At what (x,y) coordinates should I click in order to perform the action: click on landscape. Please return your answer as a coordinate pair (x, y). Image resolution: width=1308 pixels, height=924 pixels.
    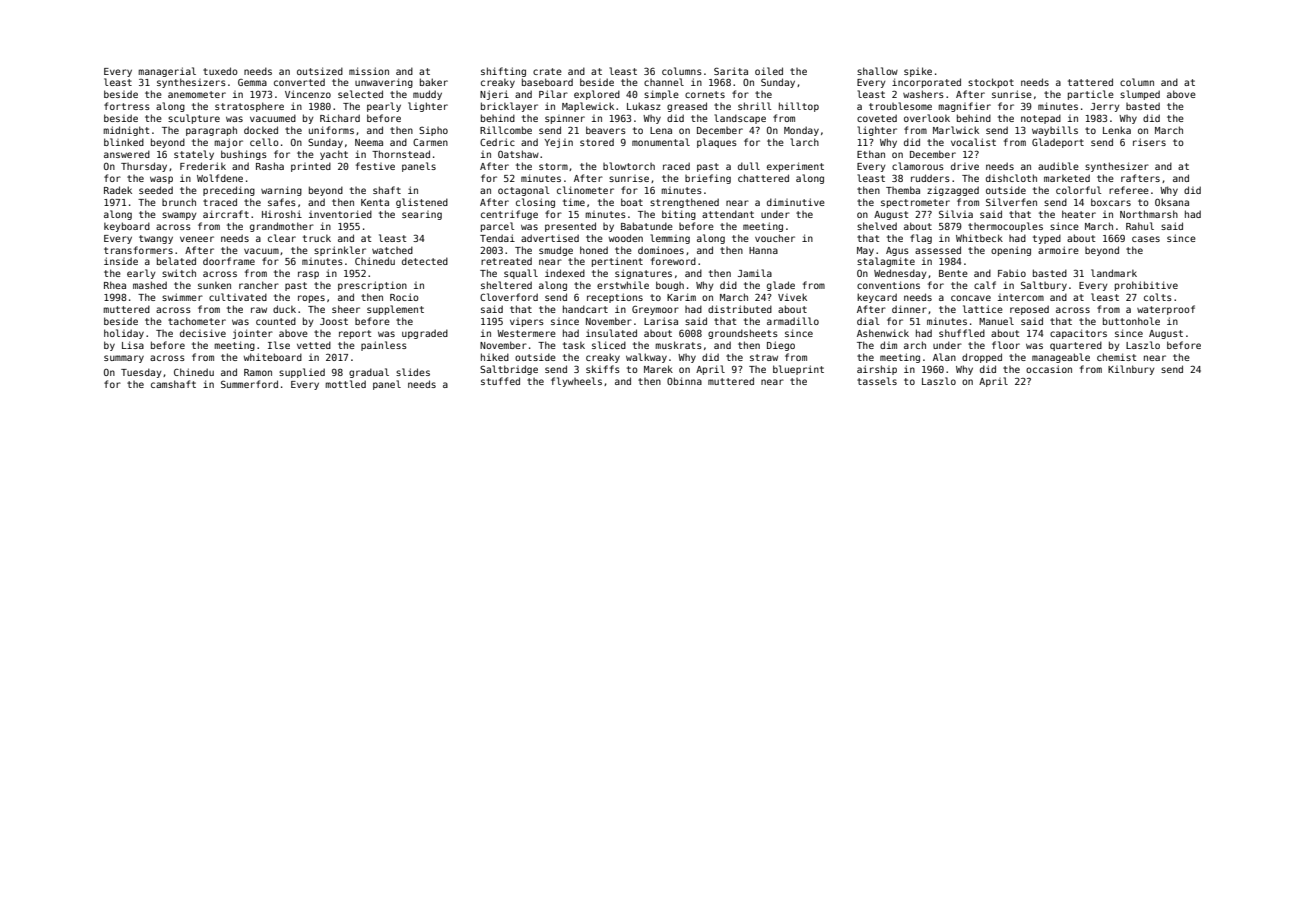
    Looking at the image, I should click on (740, 119).
